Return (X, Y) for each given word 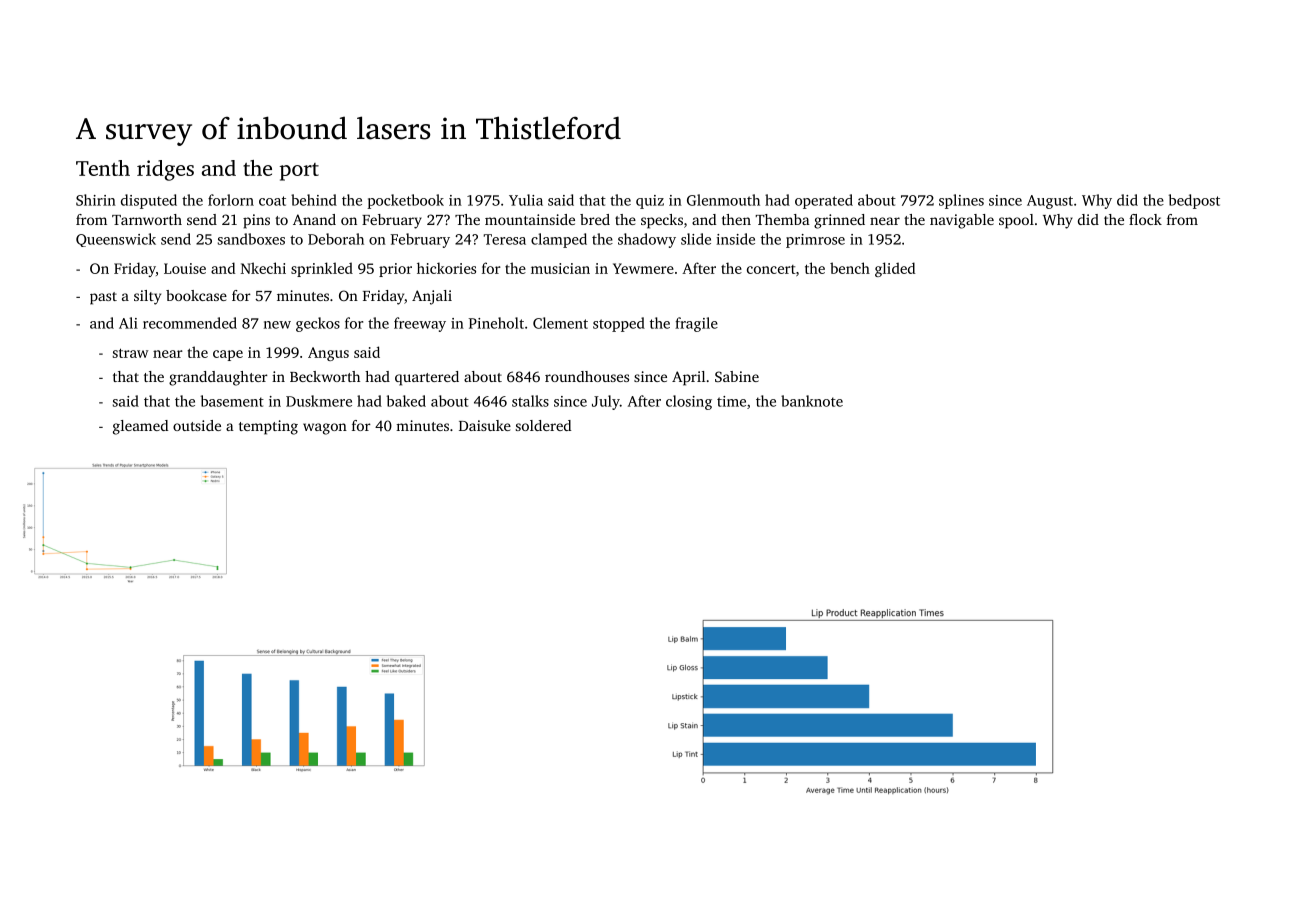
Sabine (737, 376)
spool (1016, 221)
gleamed (140, 427)
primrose (815, 241)
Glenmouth (723, 200)
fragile (696, 324)
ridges (165, 170)
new (277, 325)
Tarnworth (147, 219)
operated (824, 201)
